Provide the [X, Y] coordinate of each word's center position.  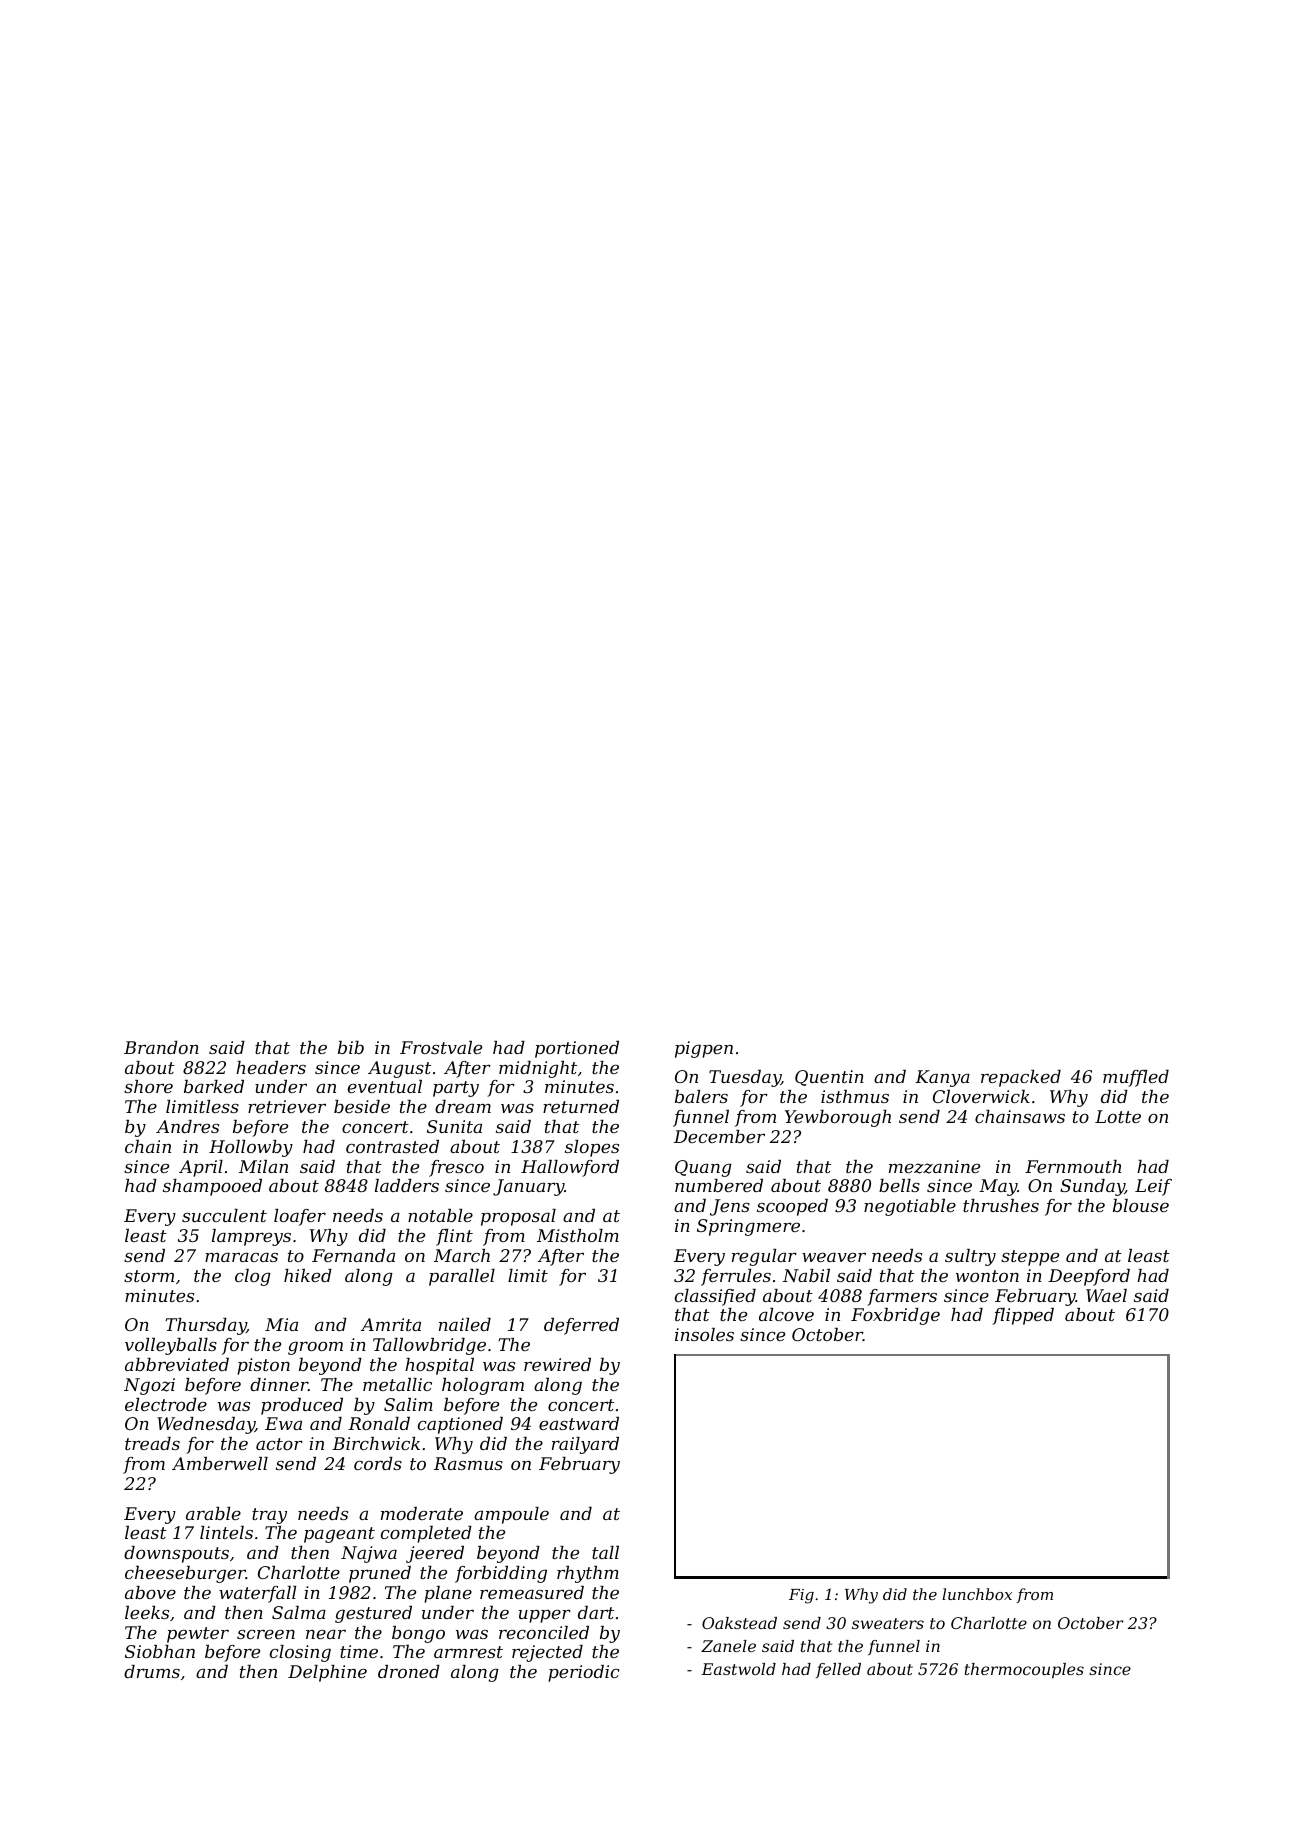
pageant [339, 1535]
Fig [801, 1596]
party [456, 1089]
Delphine [327, 1673]
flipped [1023, 1316]
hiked [308, 1275]
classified [715, 1297]
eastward [579, 1423]
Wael [1106, 1295]
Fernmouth [1073, 1166]
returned [581, 1106]
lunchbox [977, 1594]
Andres [187, 1126]
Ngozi [149, 1386]
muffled [1136, 1078]
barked [214, 1086]
